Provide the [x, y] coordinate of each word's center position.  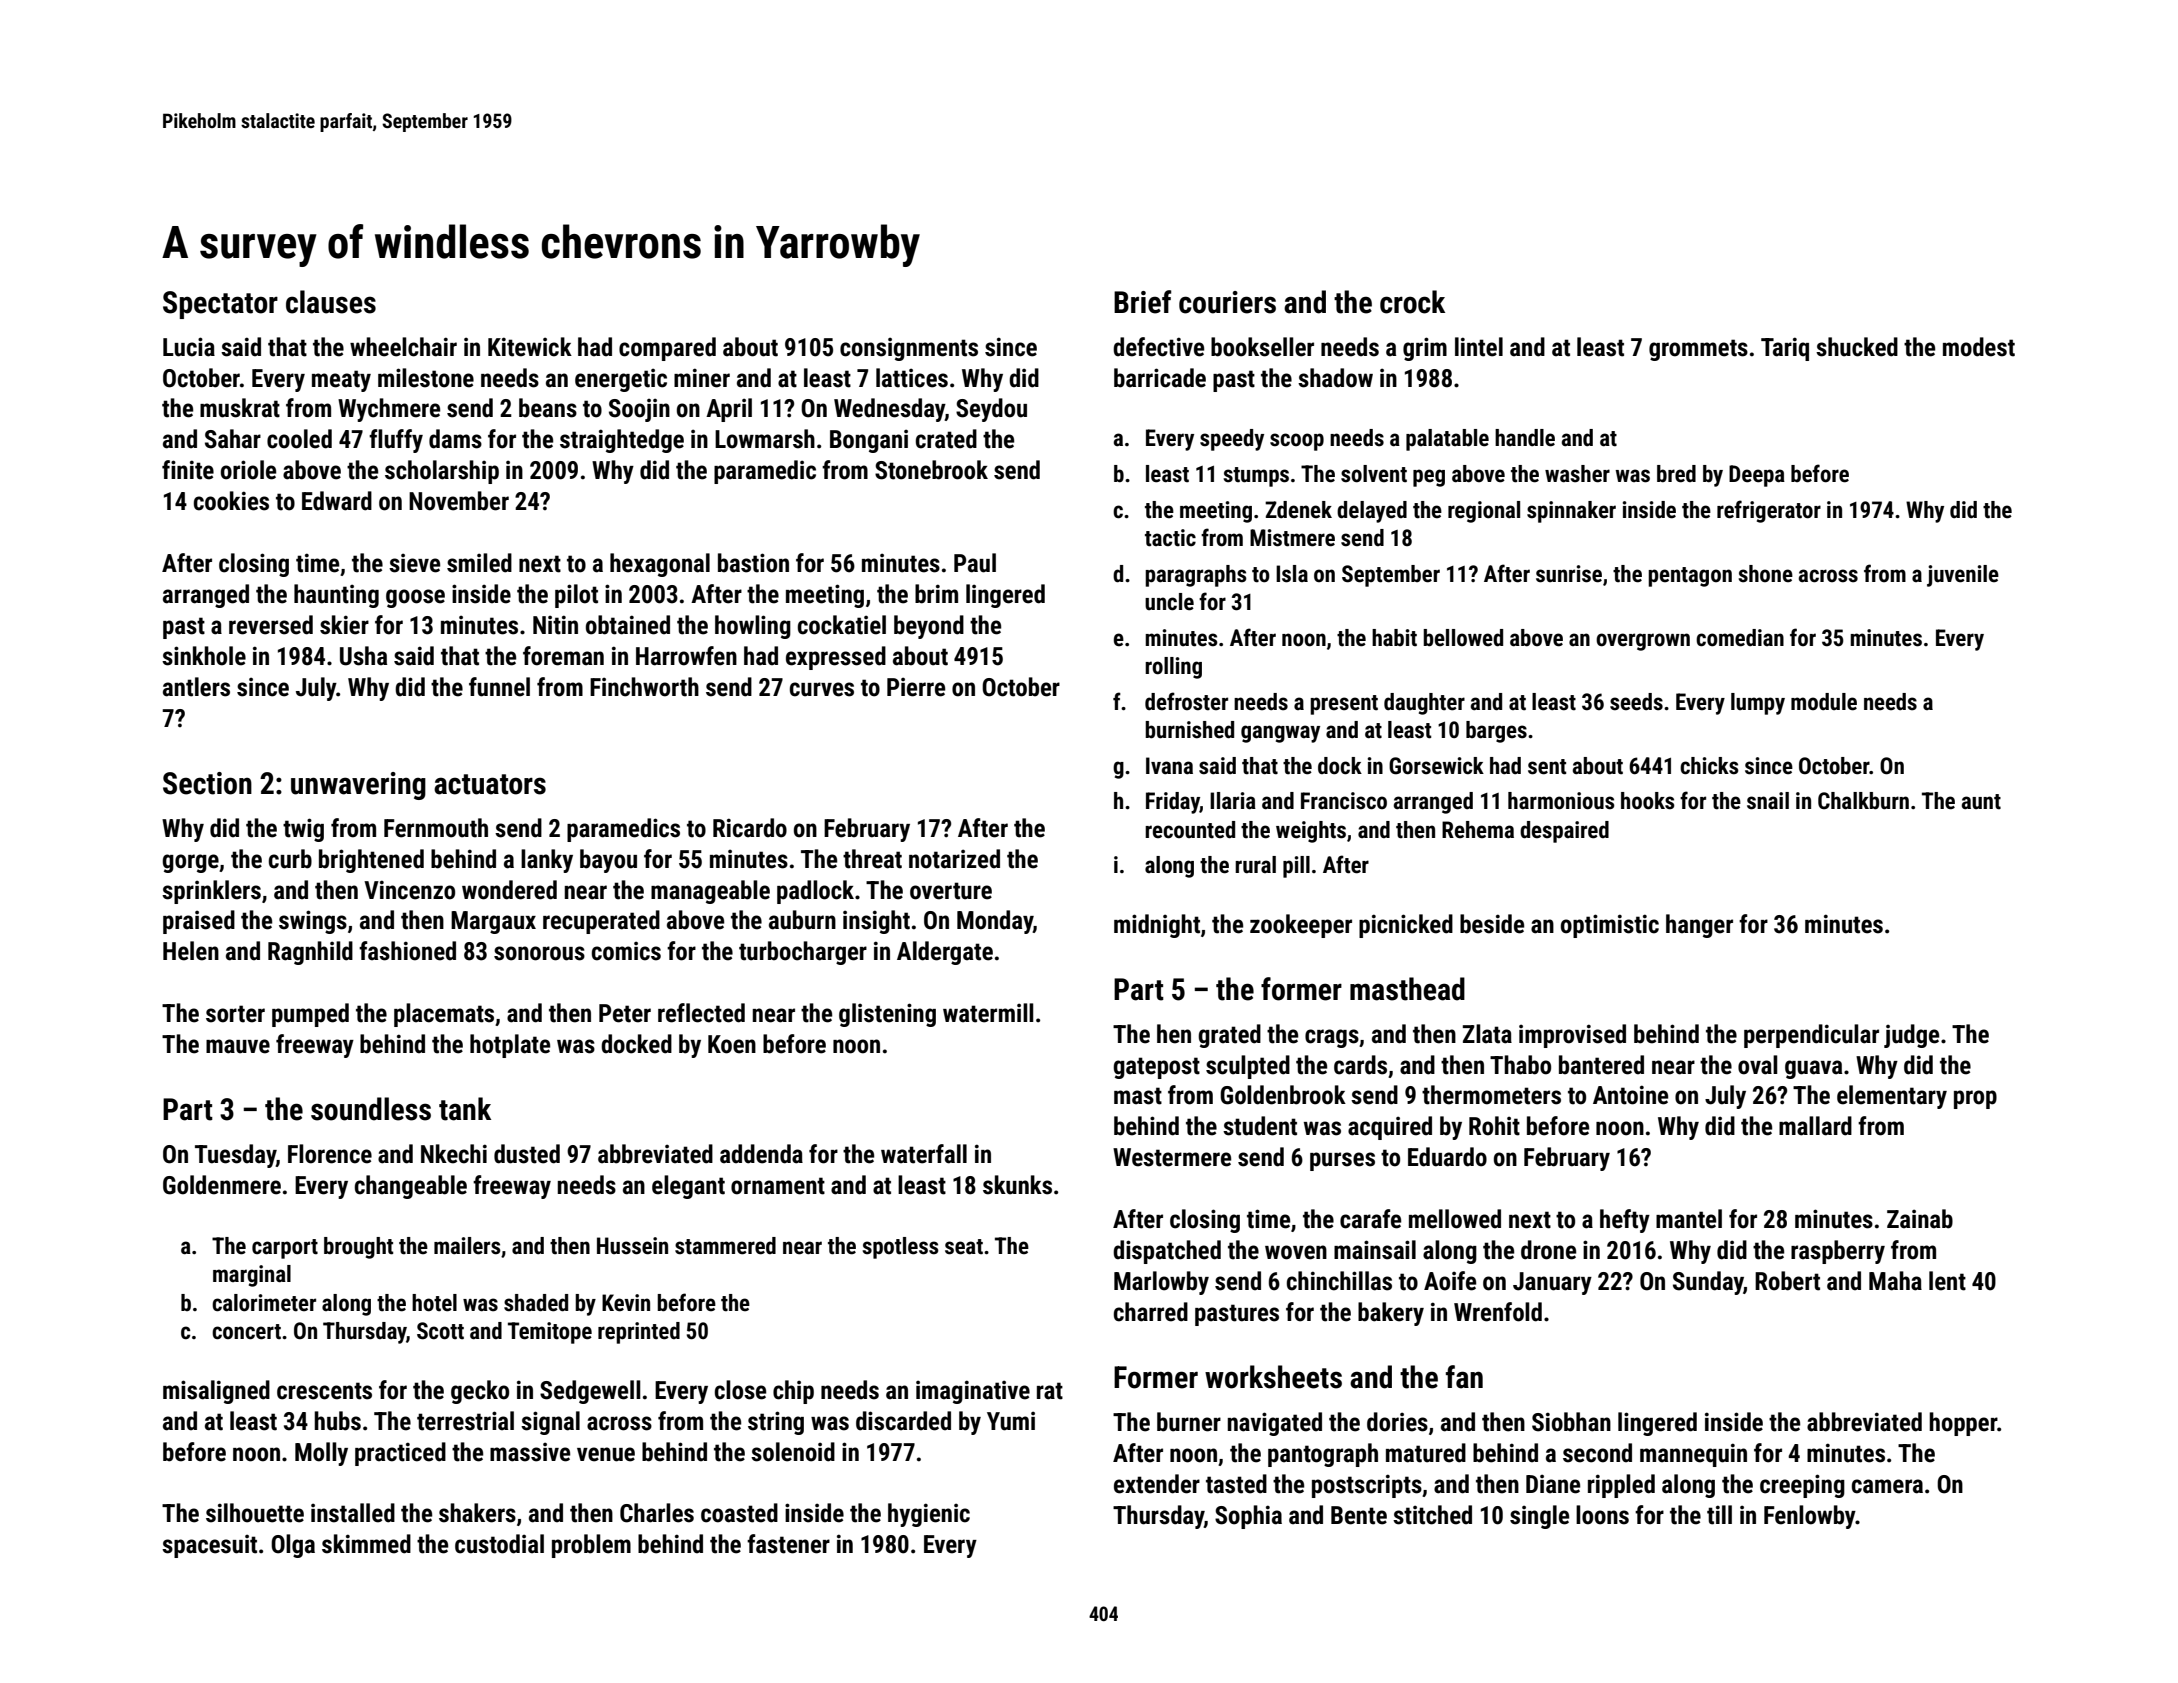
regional [1484, 512]
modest [1979, 347]
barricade [1160, 378]
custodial [499, 1544]
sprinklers [211, 892]
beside [1492, 924]
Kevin [626, 1303]
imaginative [973, 1392]
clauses [331, 302]
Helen [191, 951]
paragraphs [1196, 576]
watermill [988, 1013]
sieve [414, 563]
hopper [1963, 1424]
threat [872, 859]
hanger [1699, 926]
